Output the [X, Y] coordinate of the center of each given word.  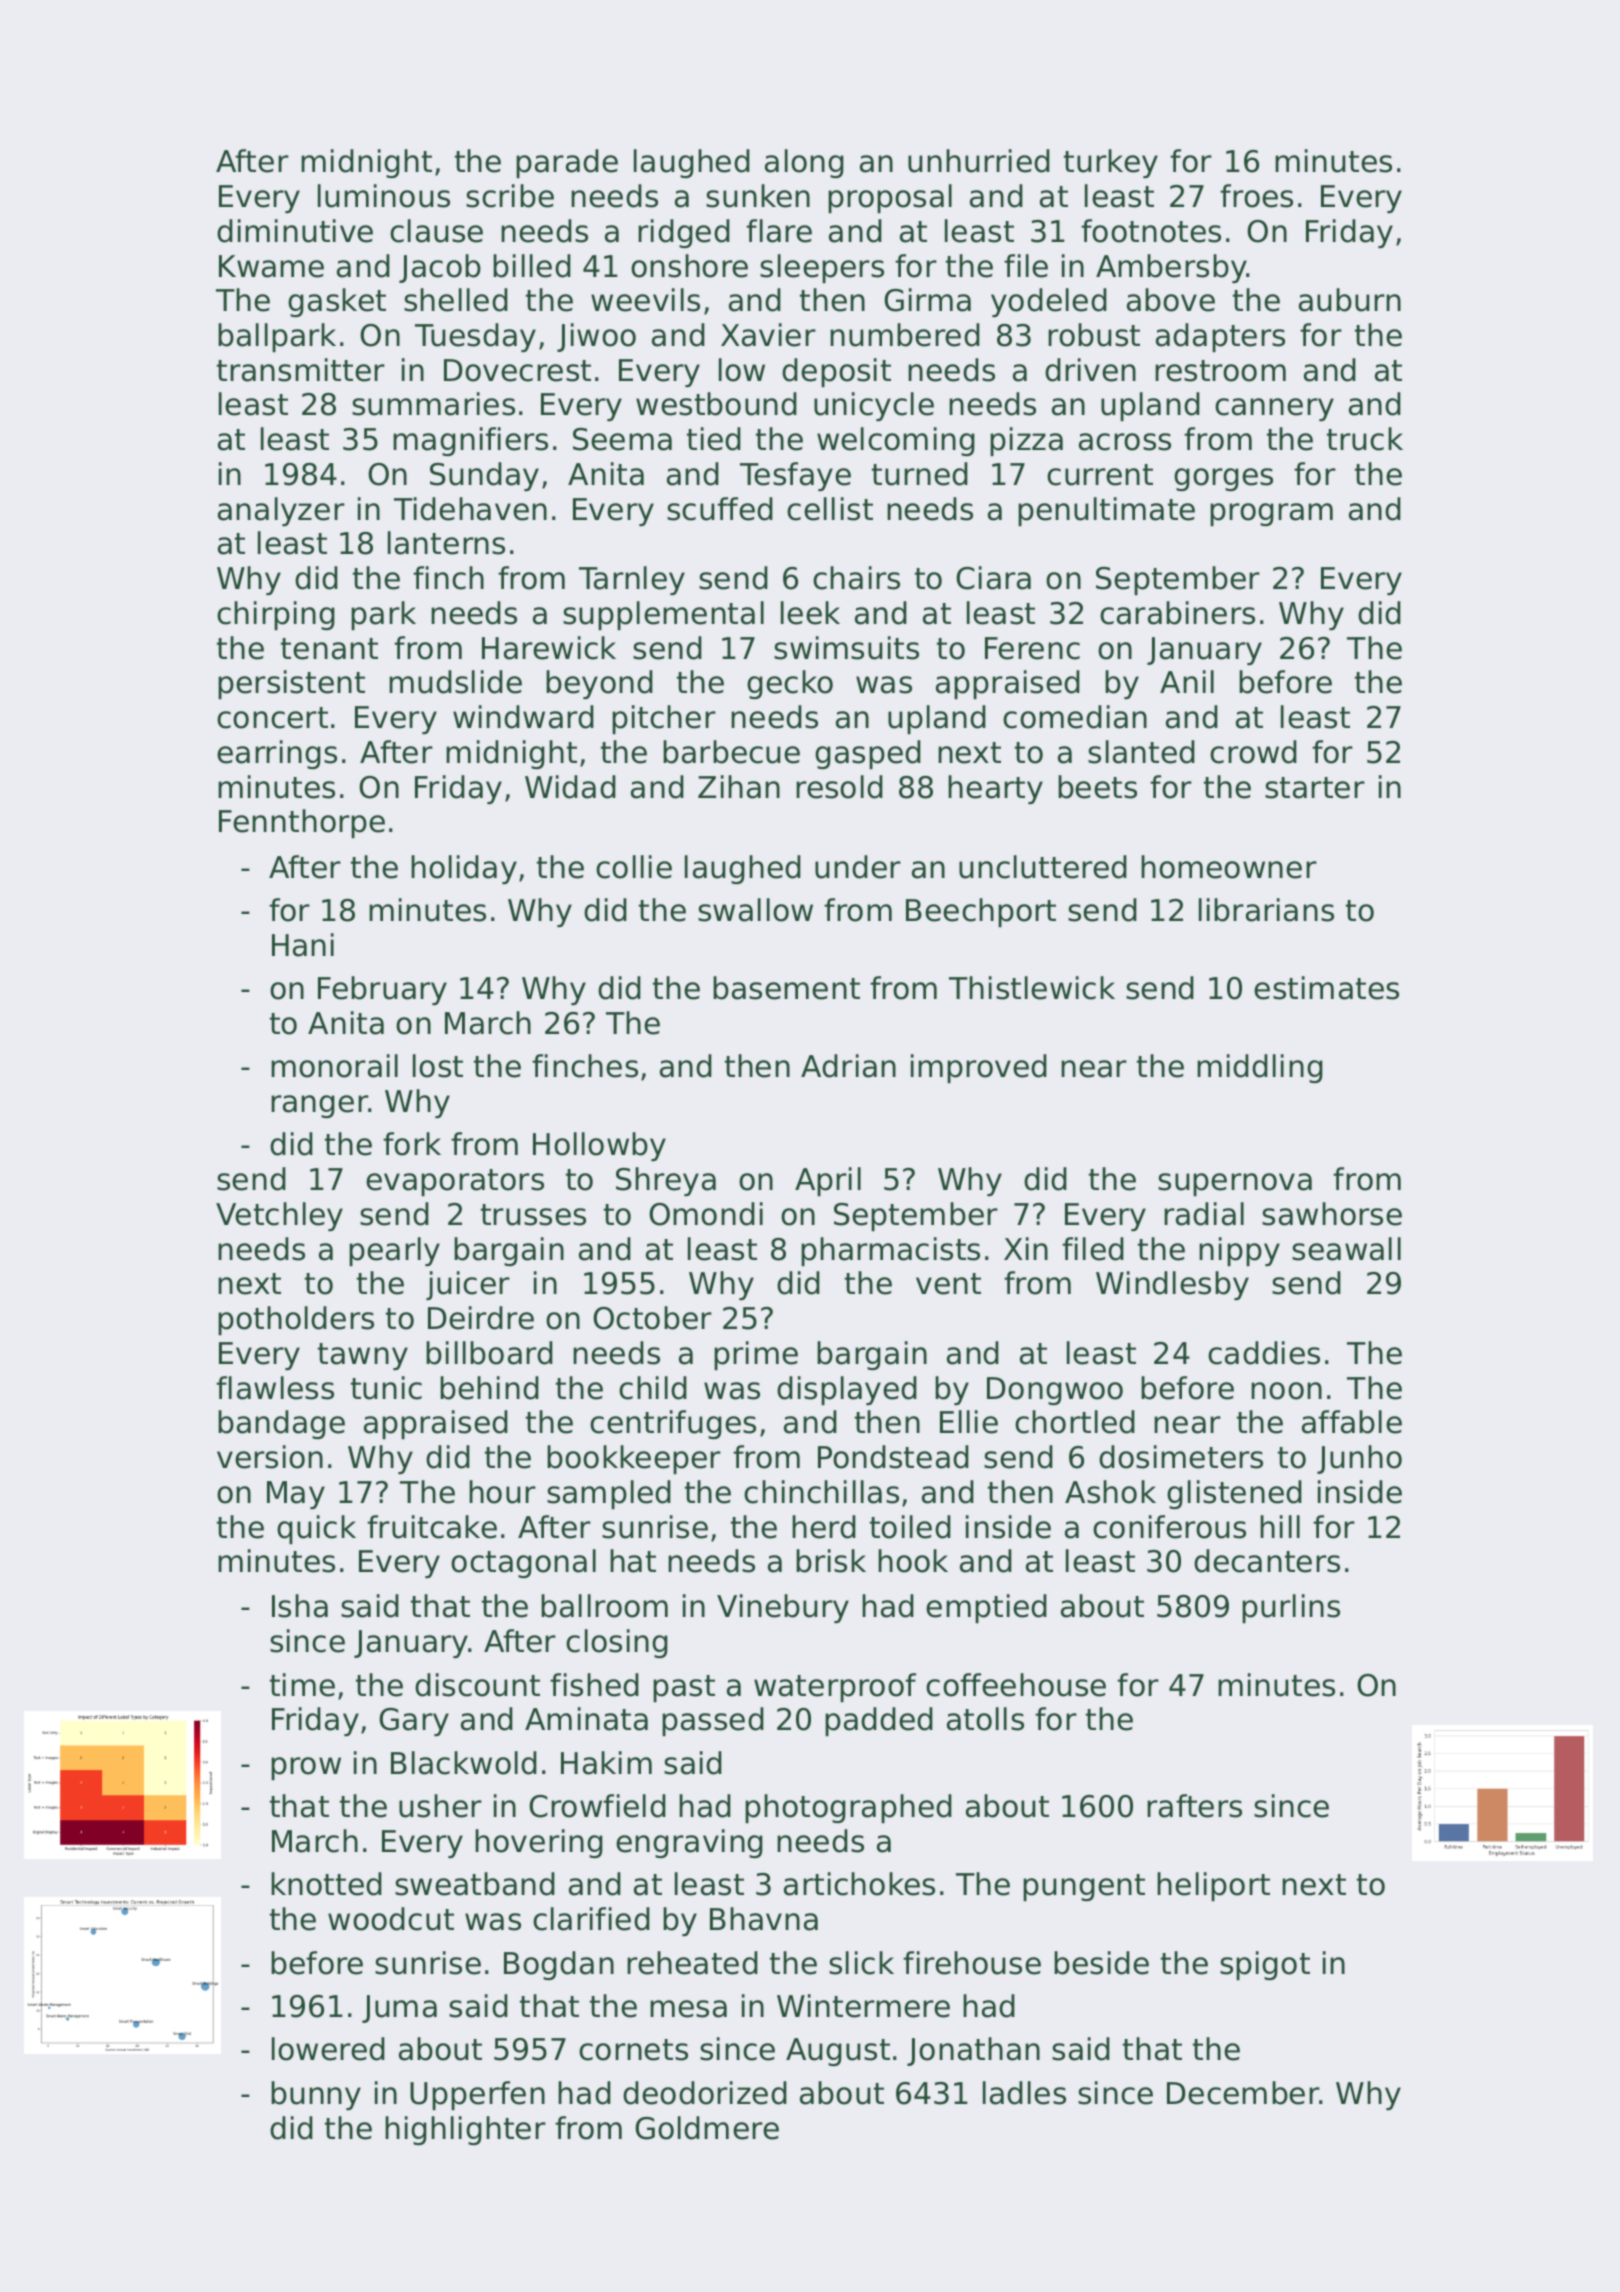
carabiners [1177, 613]
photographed [848, 1808]
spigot [1265, 1965]
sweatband [475, 1884]
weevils [645, 300]
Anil [1187, 681]
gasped [868, 754]
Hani [303, 945]
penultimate [1106, 511]
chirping [276, 615]
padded [879, 1721]
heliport [1213, 1886]
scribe [510, 196]
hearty [995, 789]
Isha [300, 1606]
